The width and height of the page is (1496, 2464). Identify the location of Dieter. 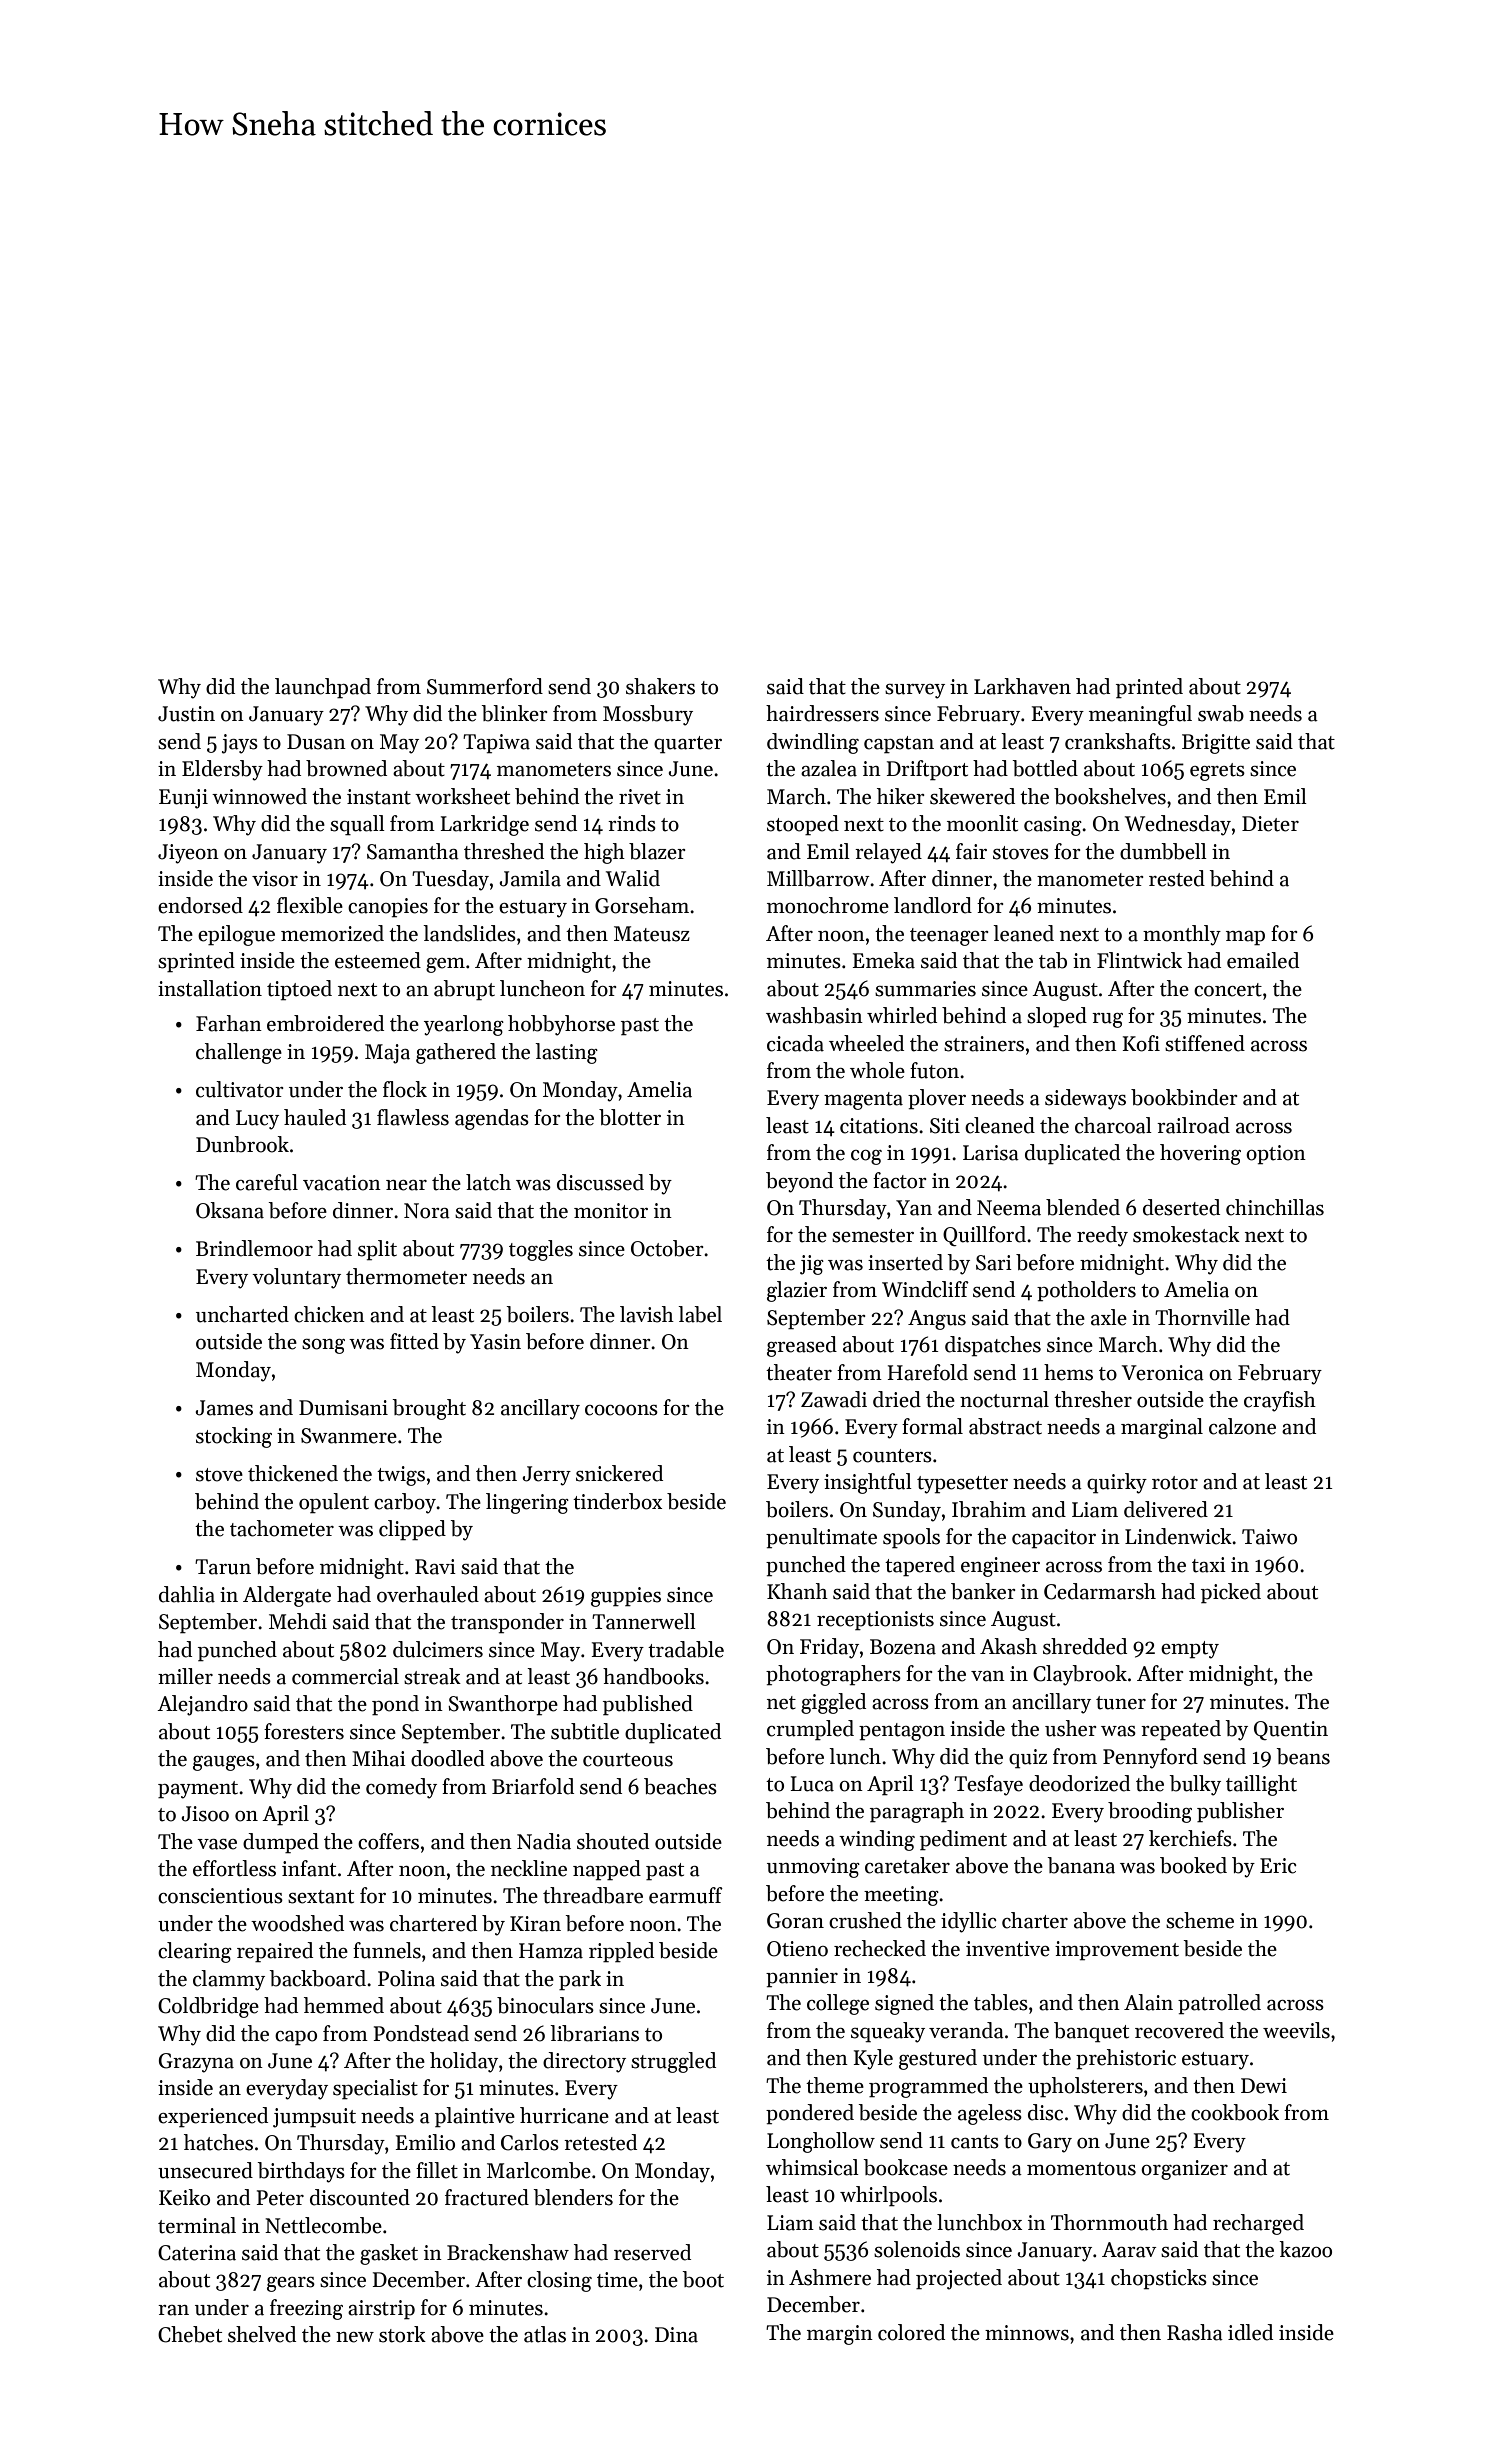
(1270, 824).
